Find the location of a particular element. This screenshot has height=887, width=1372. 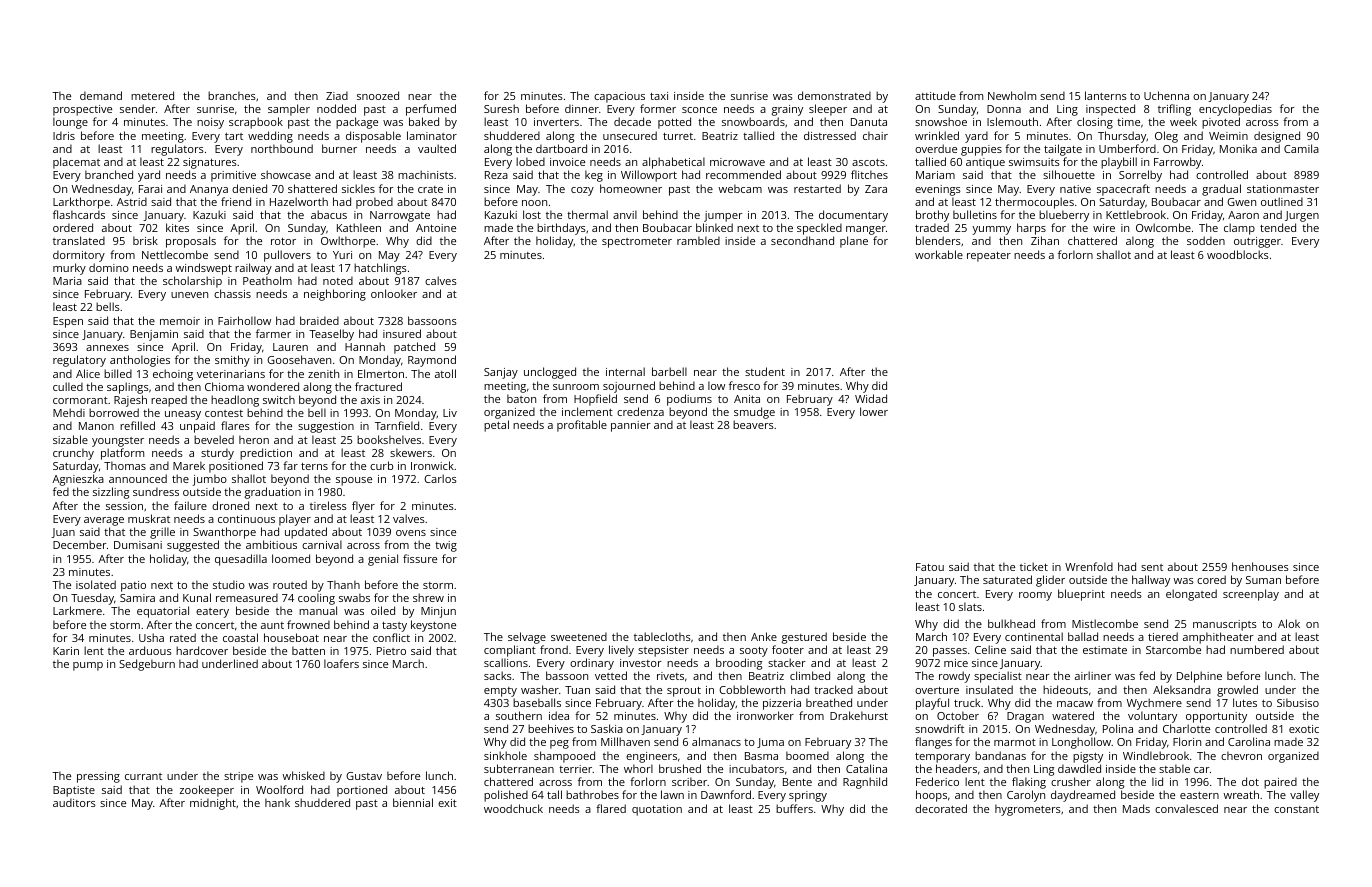

capacious is located at coordinates (619, 97).
